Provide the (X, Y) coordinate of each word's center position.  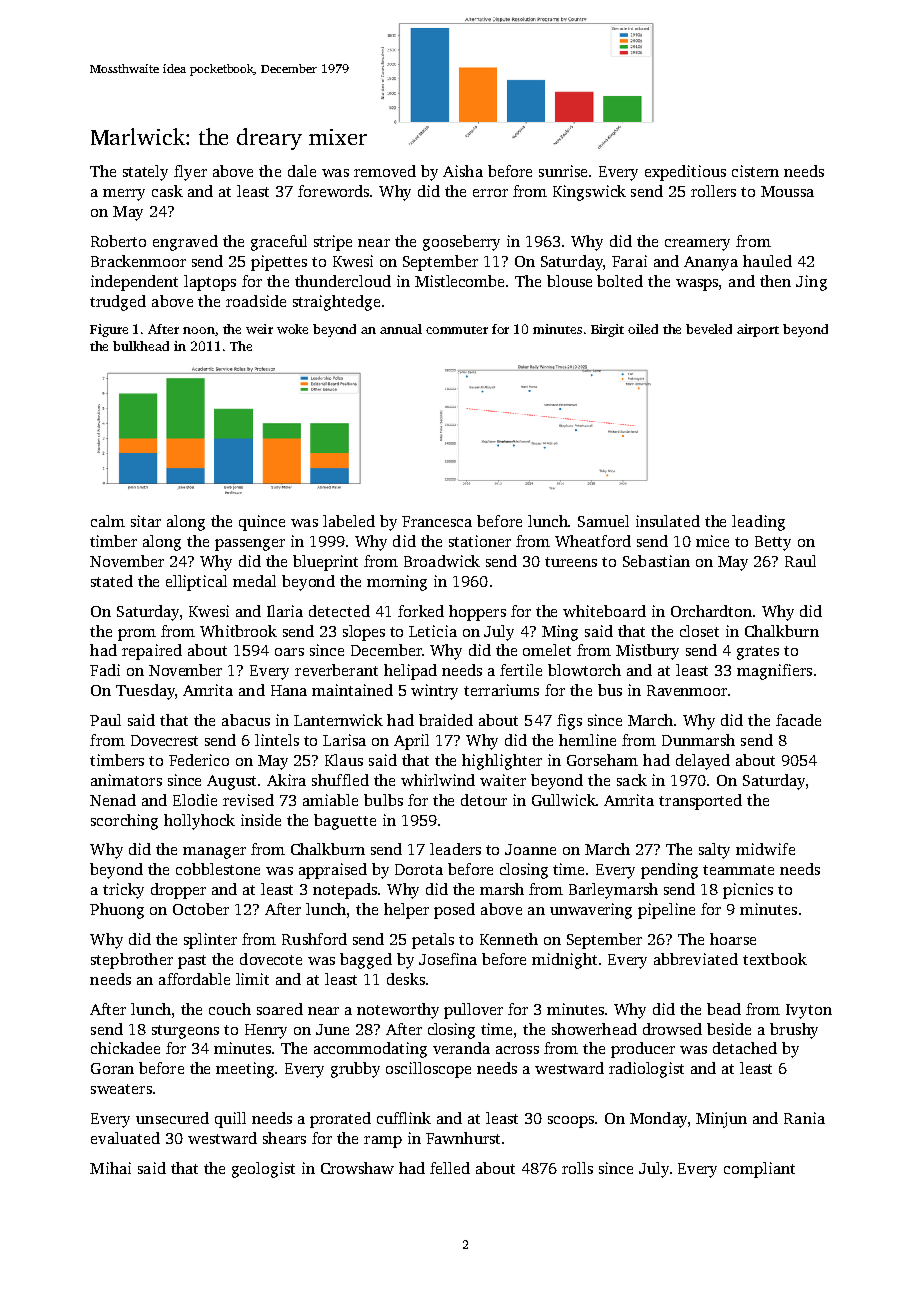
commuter (457, 330)
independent (134, 283)
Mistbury (647, 652)
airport (758, 330)
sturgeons (185, 1032)
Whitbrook (238, 631)
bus (610, 690)
